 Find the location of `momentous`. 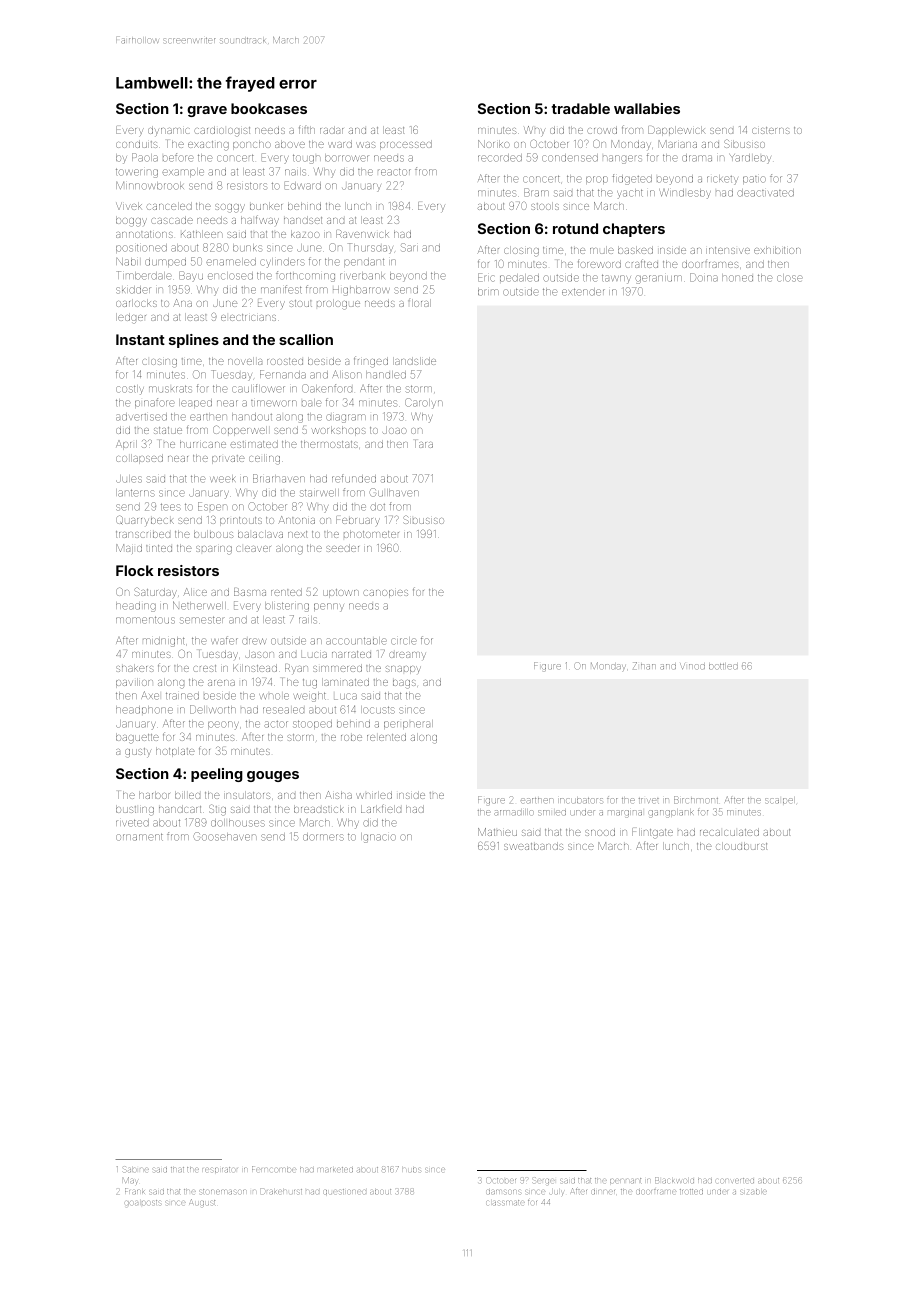

momentous is located at coordinates (145, 620).
